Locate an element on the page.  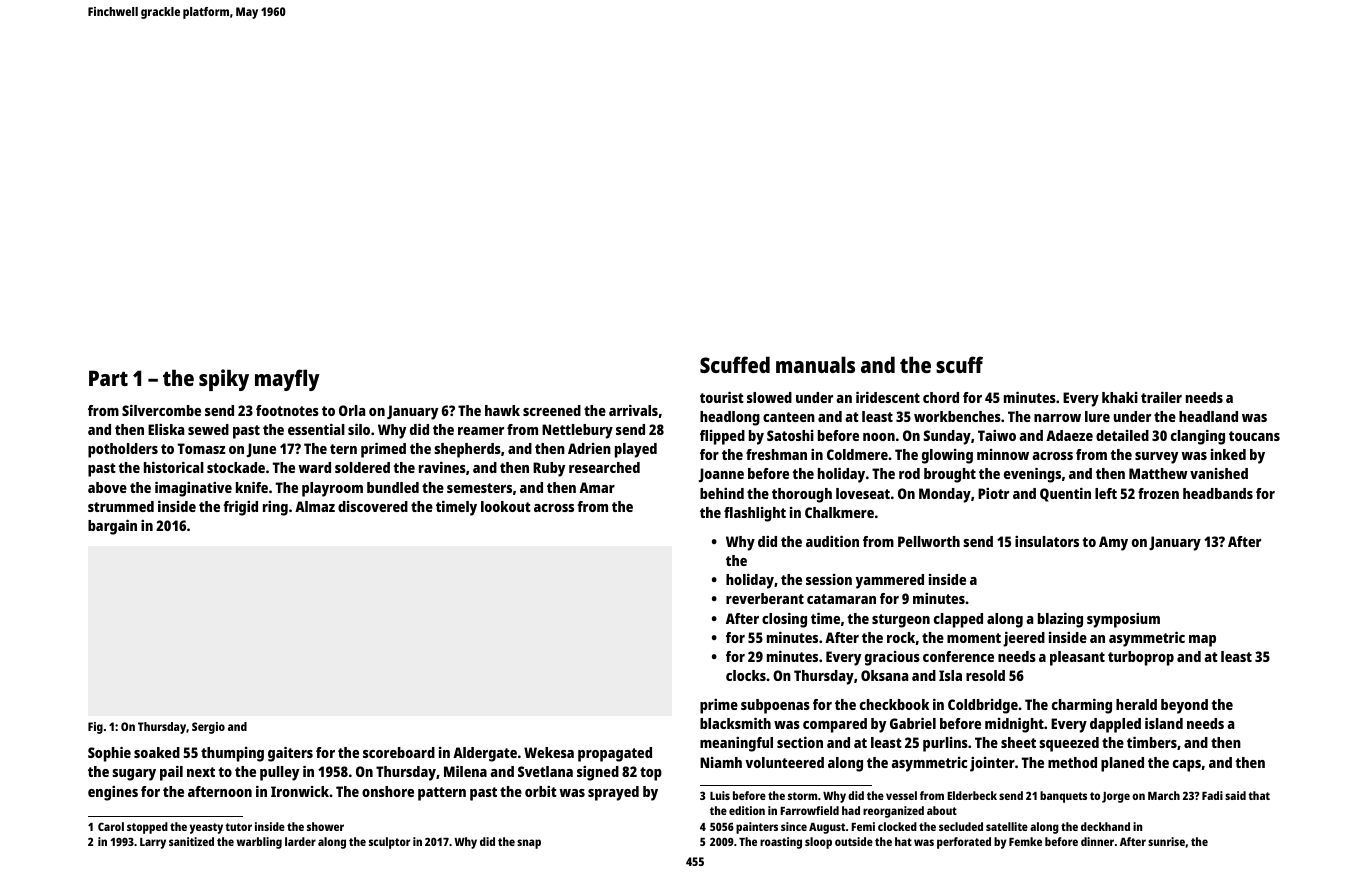
potholders is located at coordinates (123, 450).
